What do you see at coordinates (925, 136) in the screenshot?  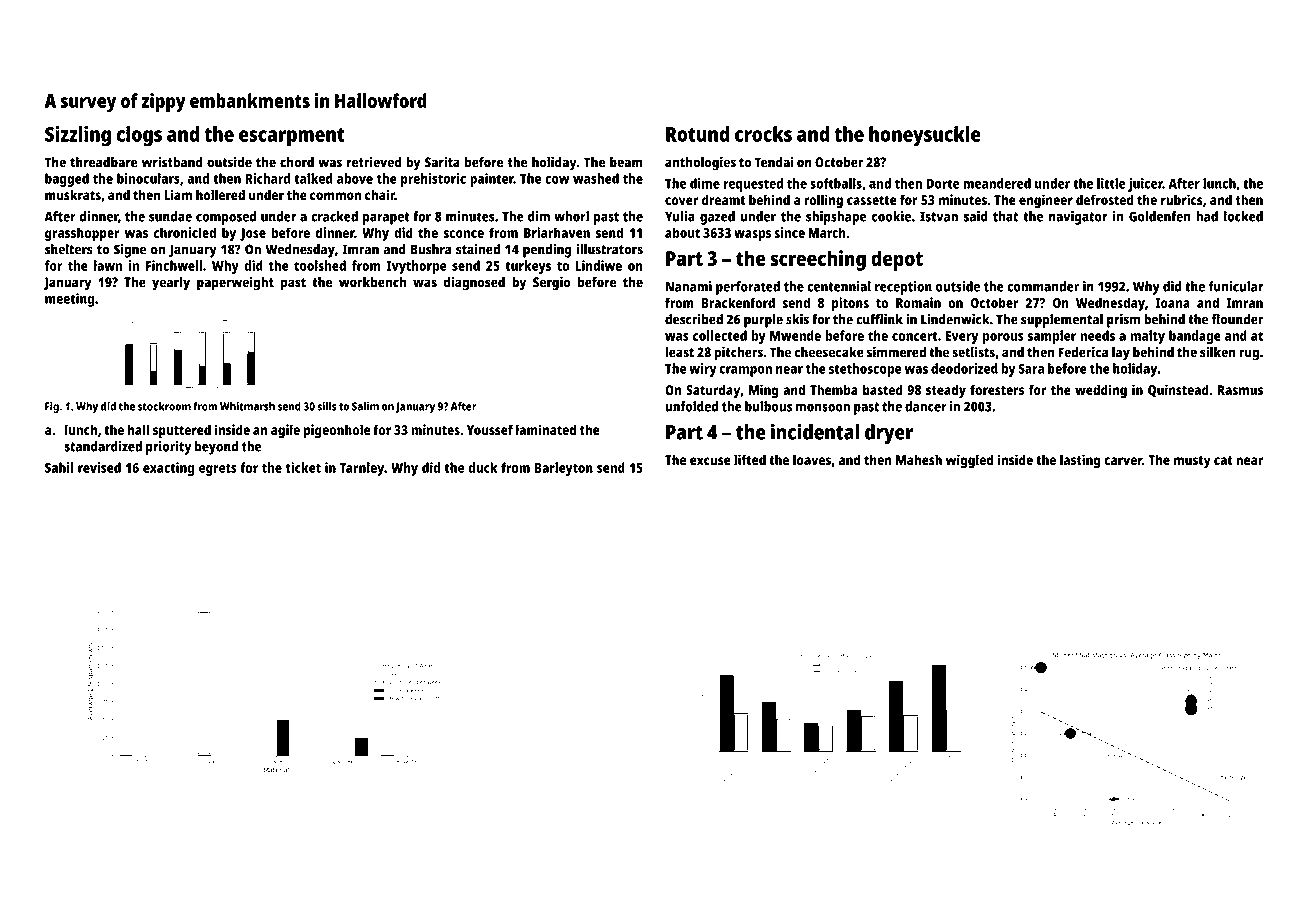 I see `honeysuckle` at bounding box center [925, 136].
